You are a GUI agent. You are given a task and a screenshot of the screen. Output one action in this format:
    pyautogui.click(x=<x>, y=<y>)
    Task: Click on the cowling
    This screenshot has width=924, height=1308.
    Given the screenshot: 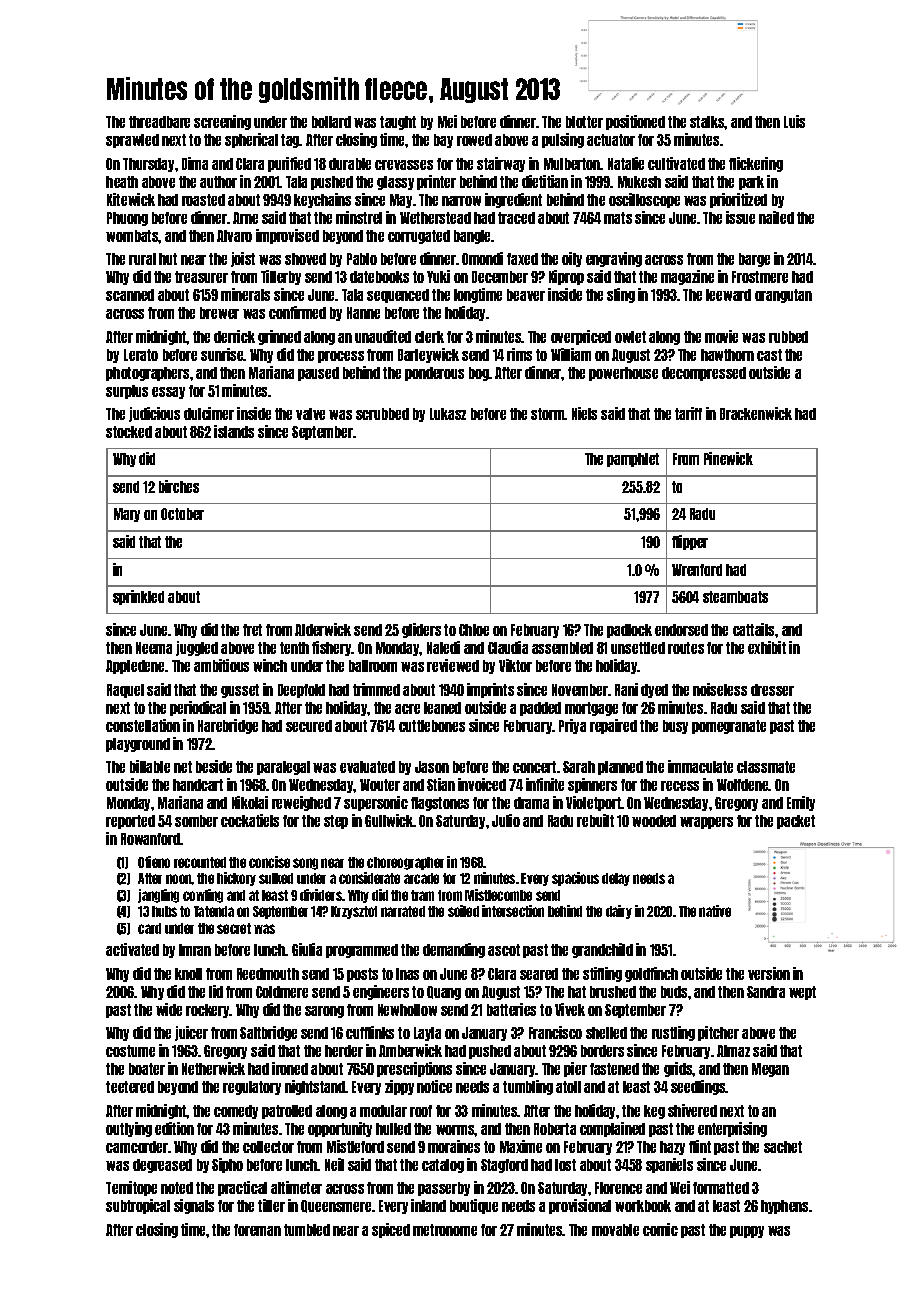 What is the action you would take?
    pyautogui.click(x=203, y=896)
